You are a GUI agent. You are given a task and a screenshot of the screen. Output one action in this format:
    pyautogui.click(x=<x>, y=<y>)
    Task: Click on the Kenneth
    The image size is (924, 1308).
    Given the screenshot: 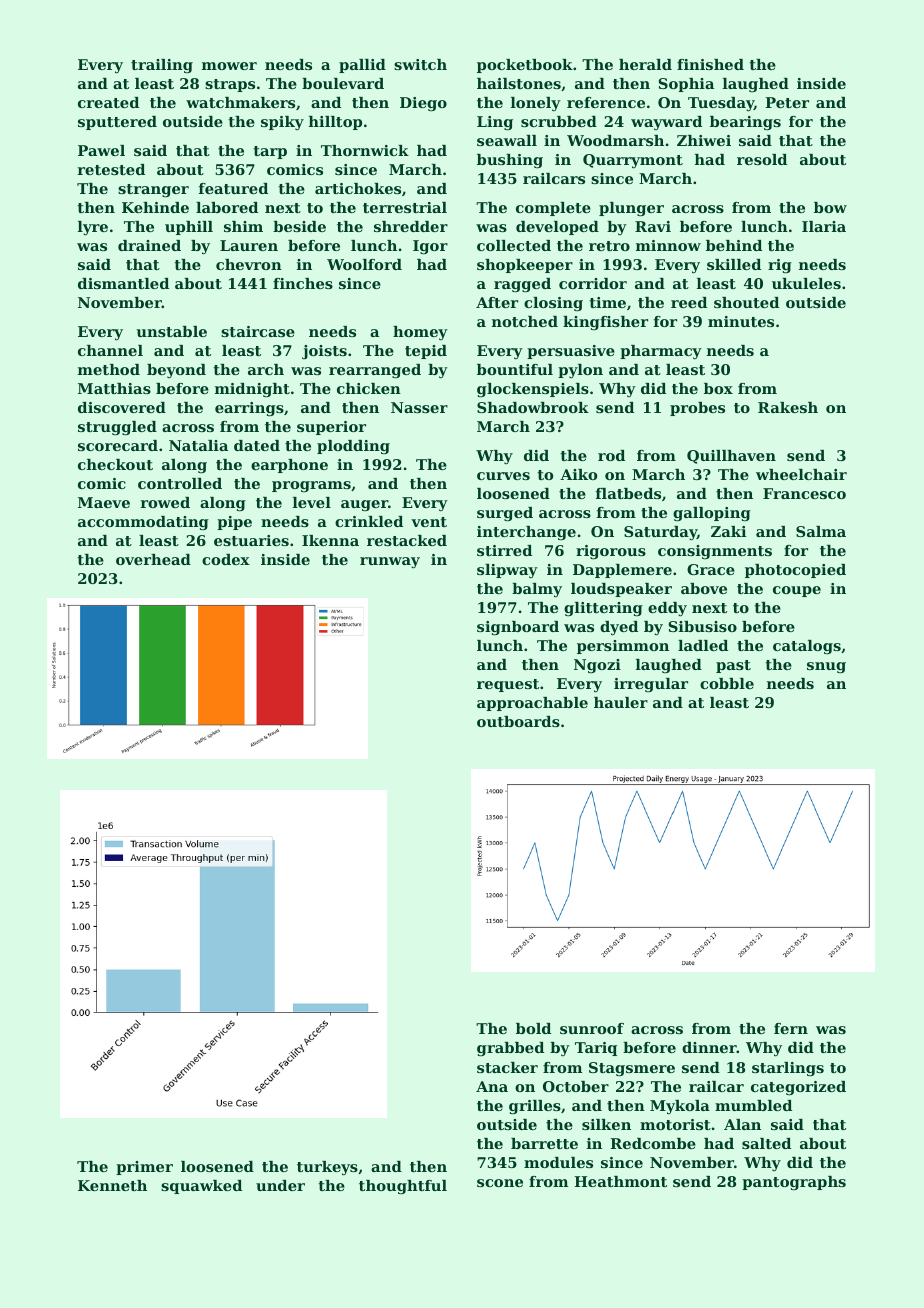 What is the action you would take?
    pyautogui.click(x=112, y=1185)
